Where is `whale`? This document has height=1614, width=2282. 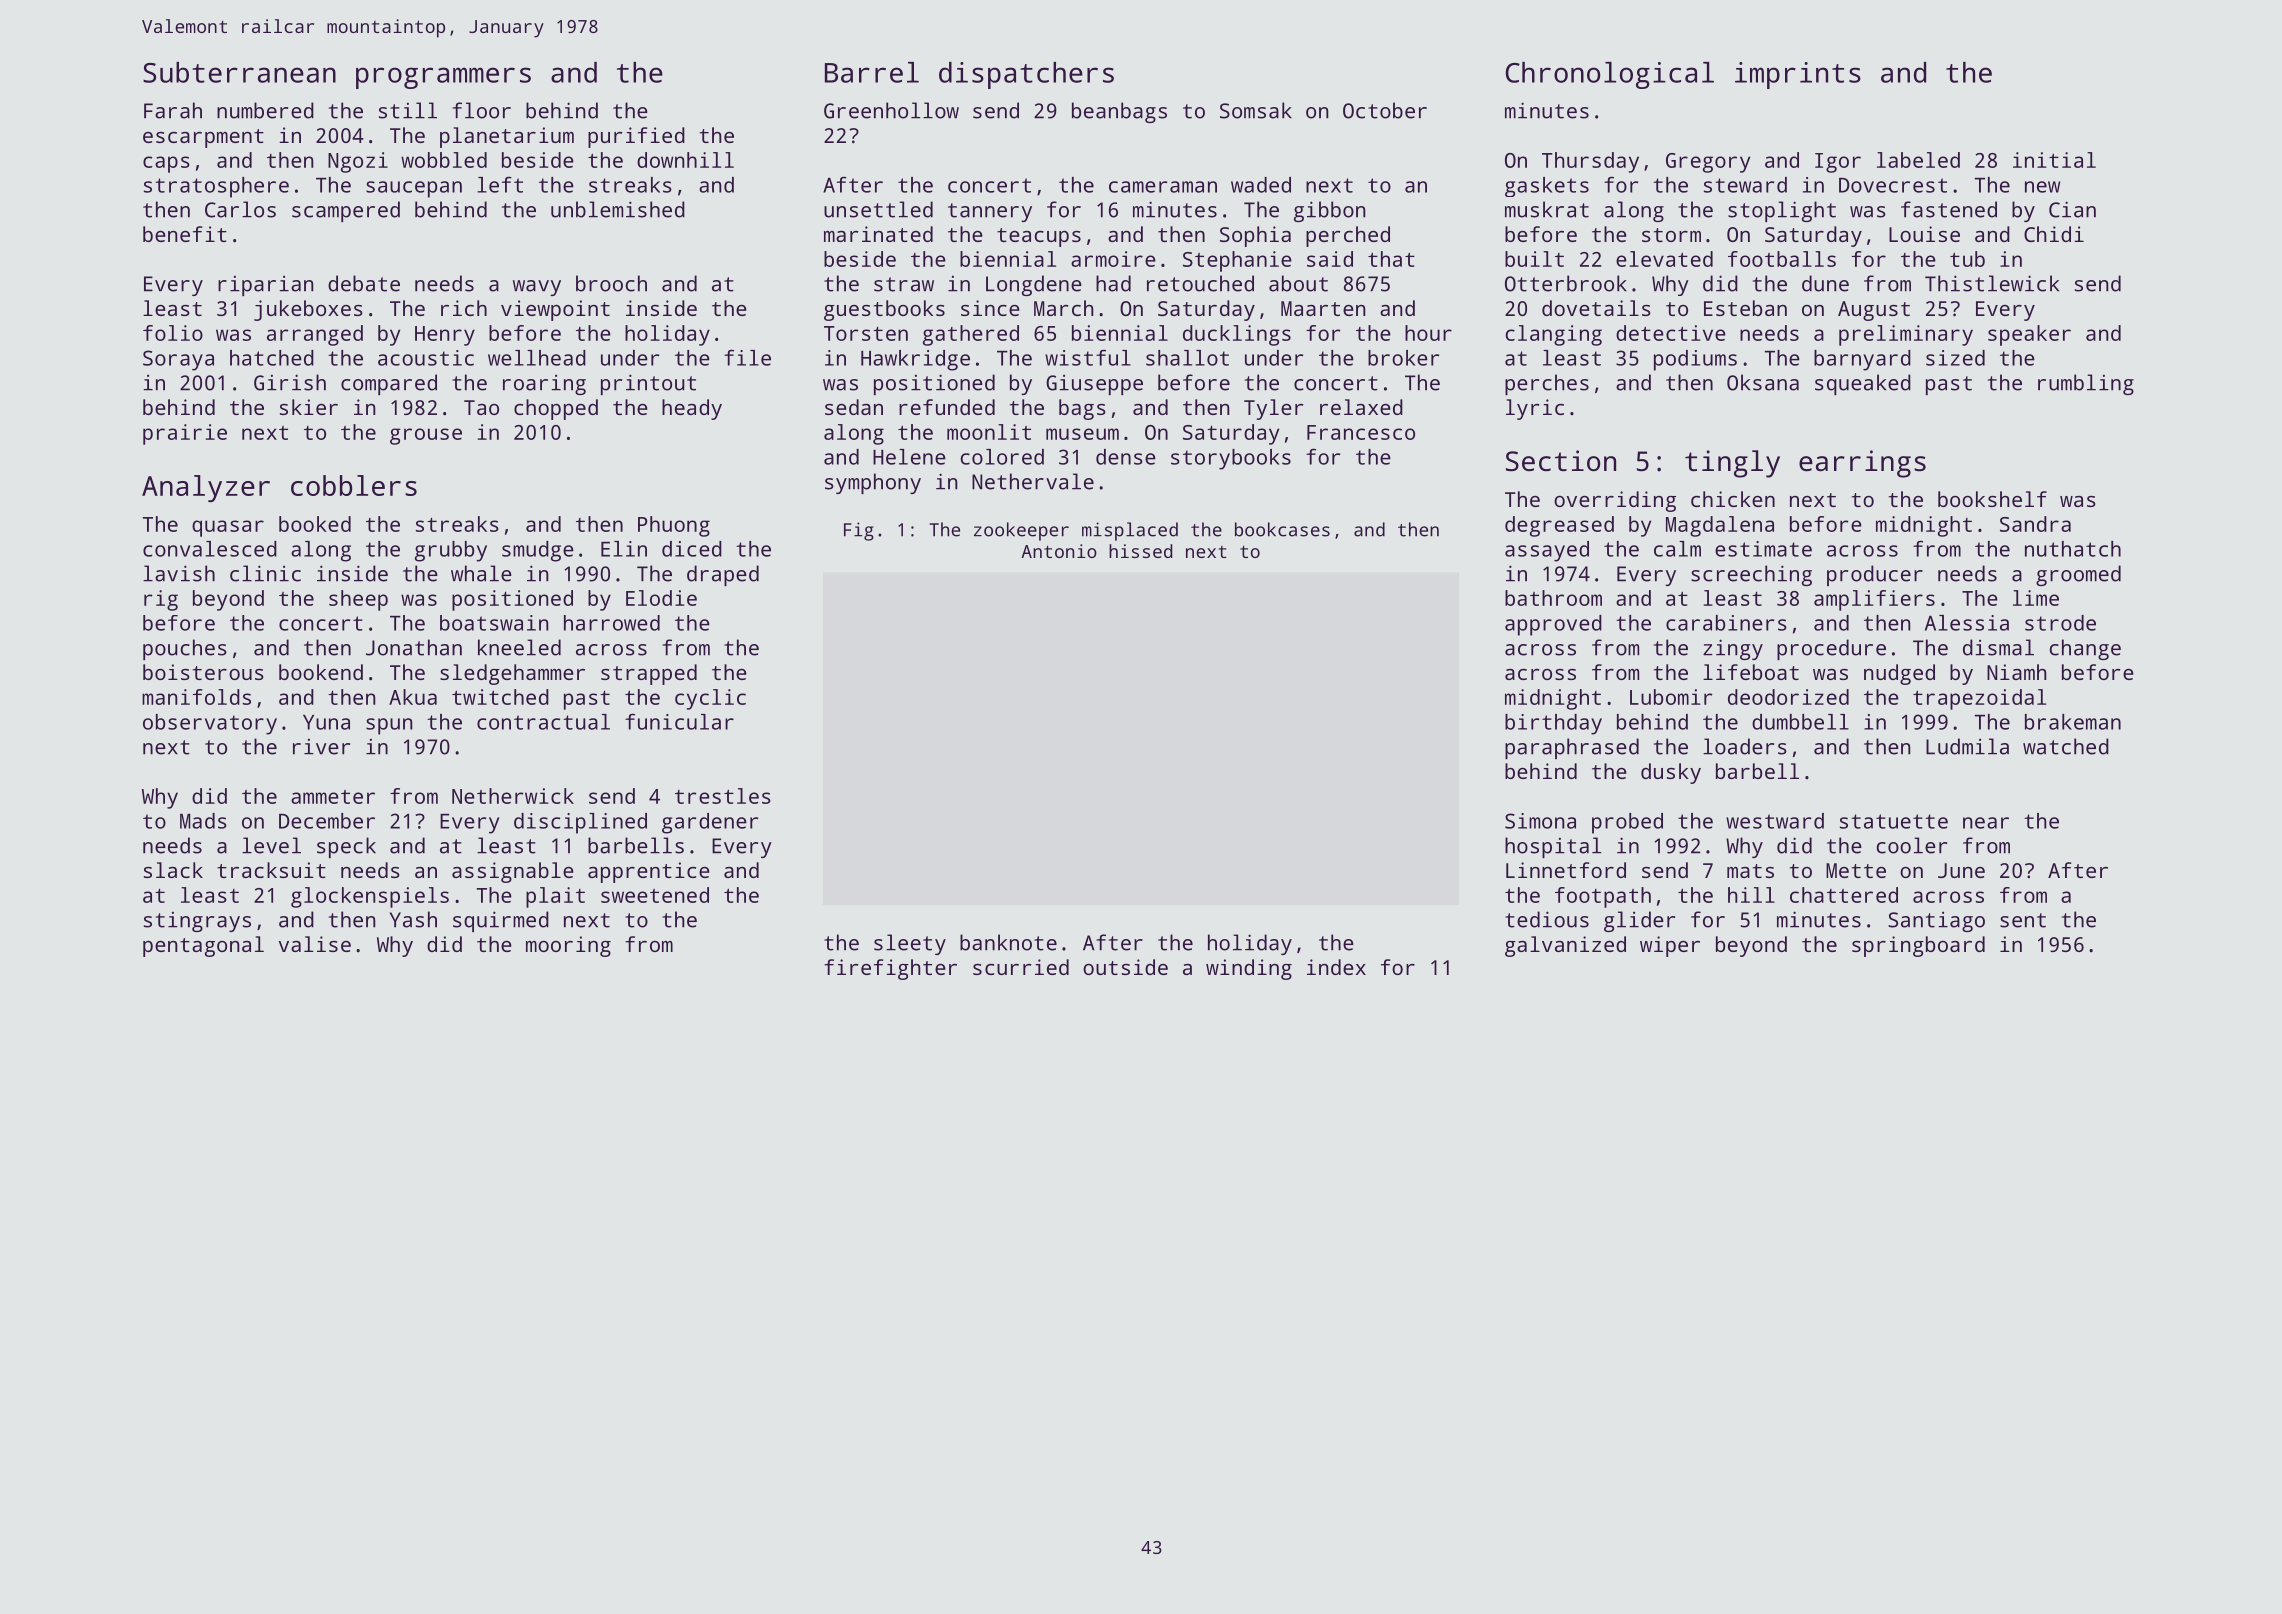
whale is located at coordinates (481, 573).
